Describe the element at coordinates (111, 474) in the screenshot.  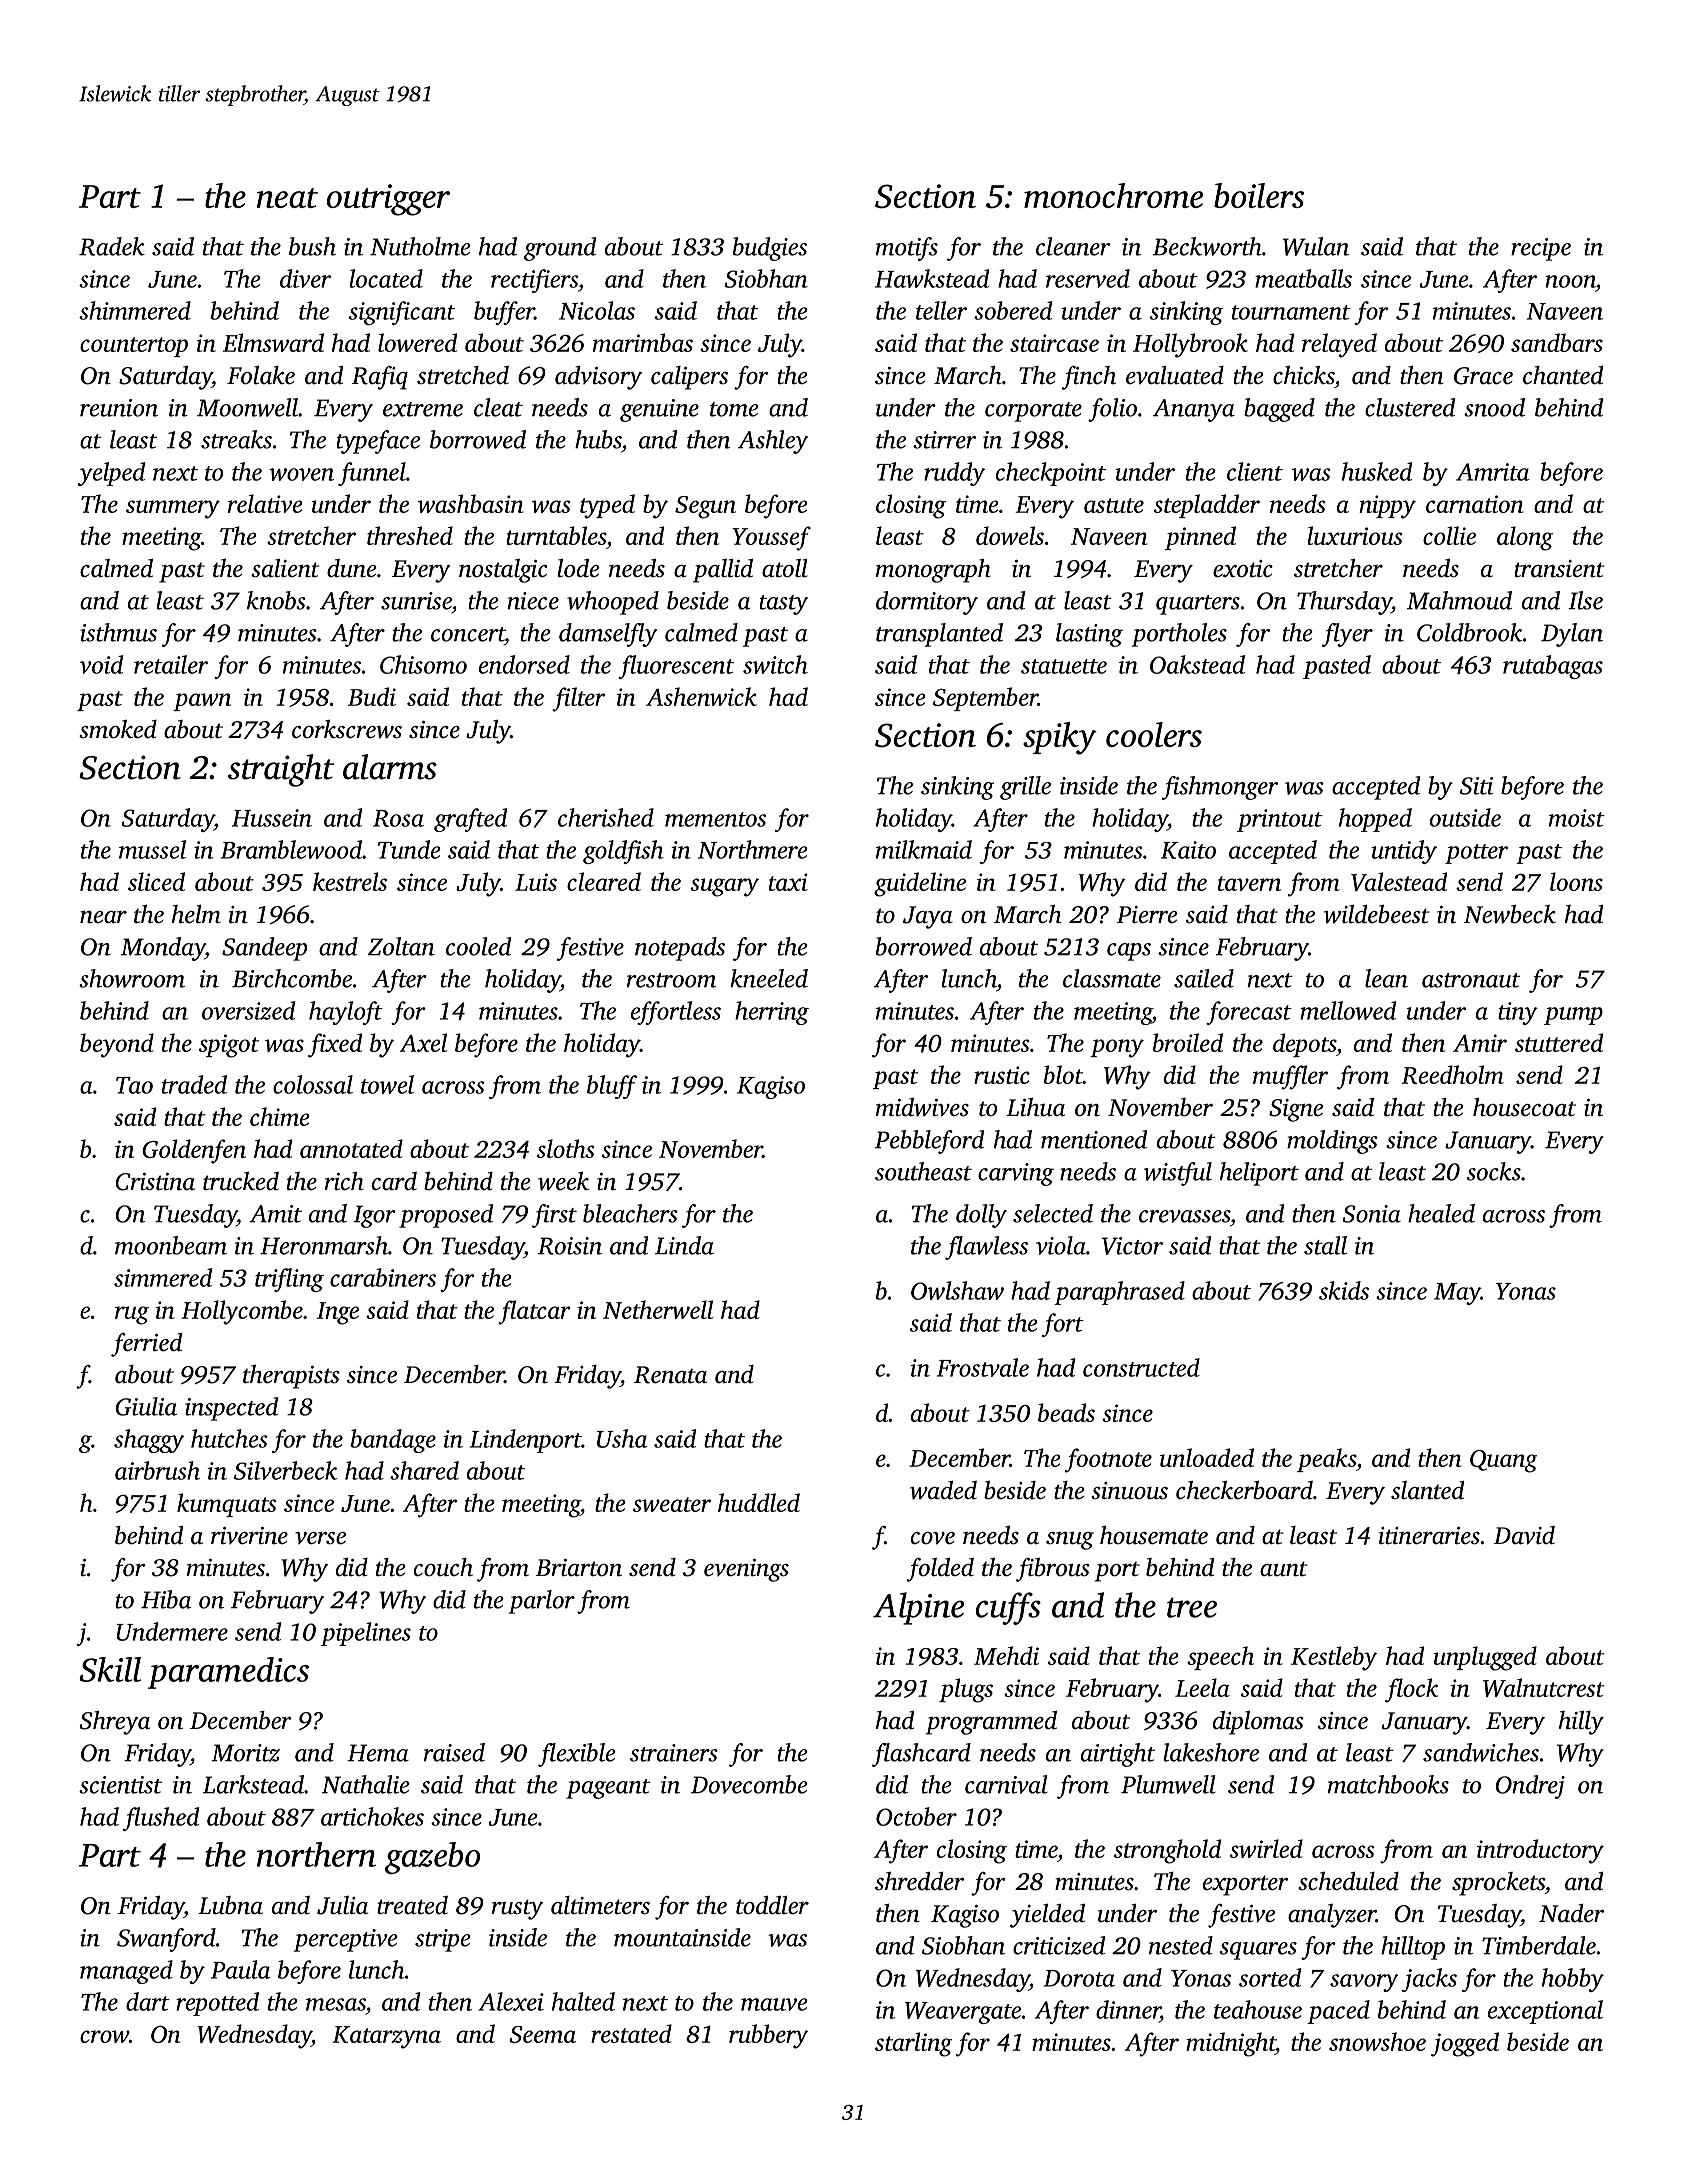
I see `yelped` at that location.
